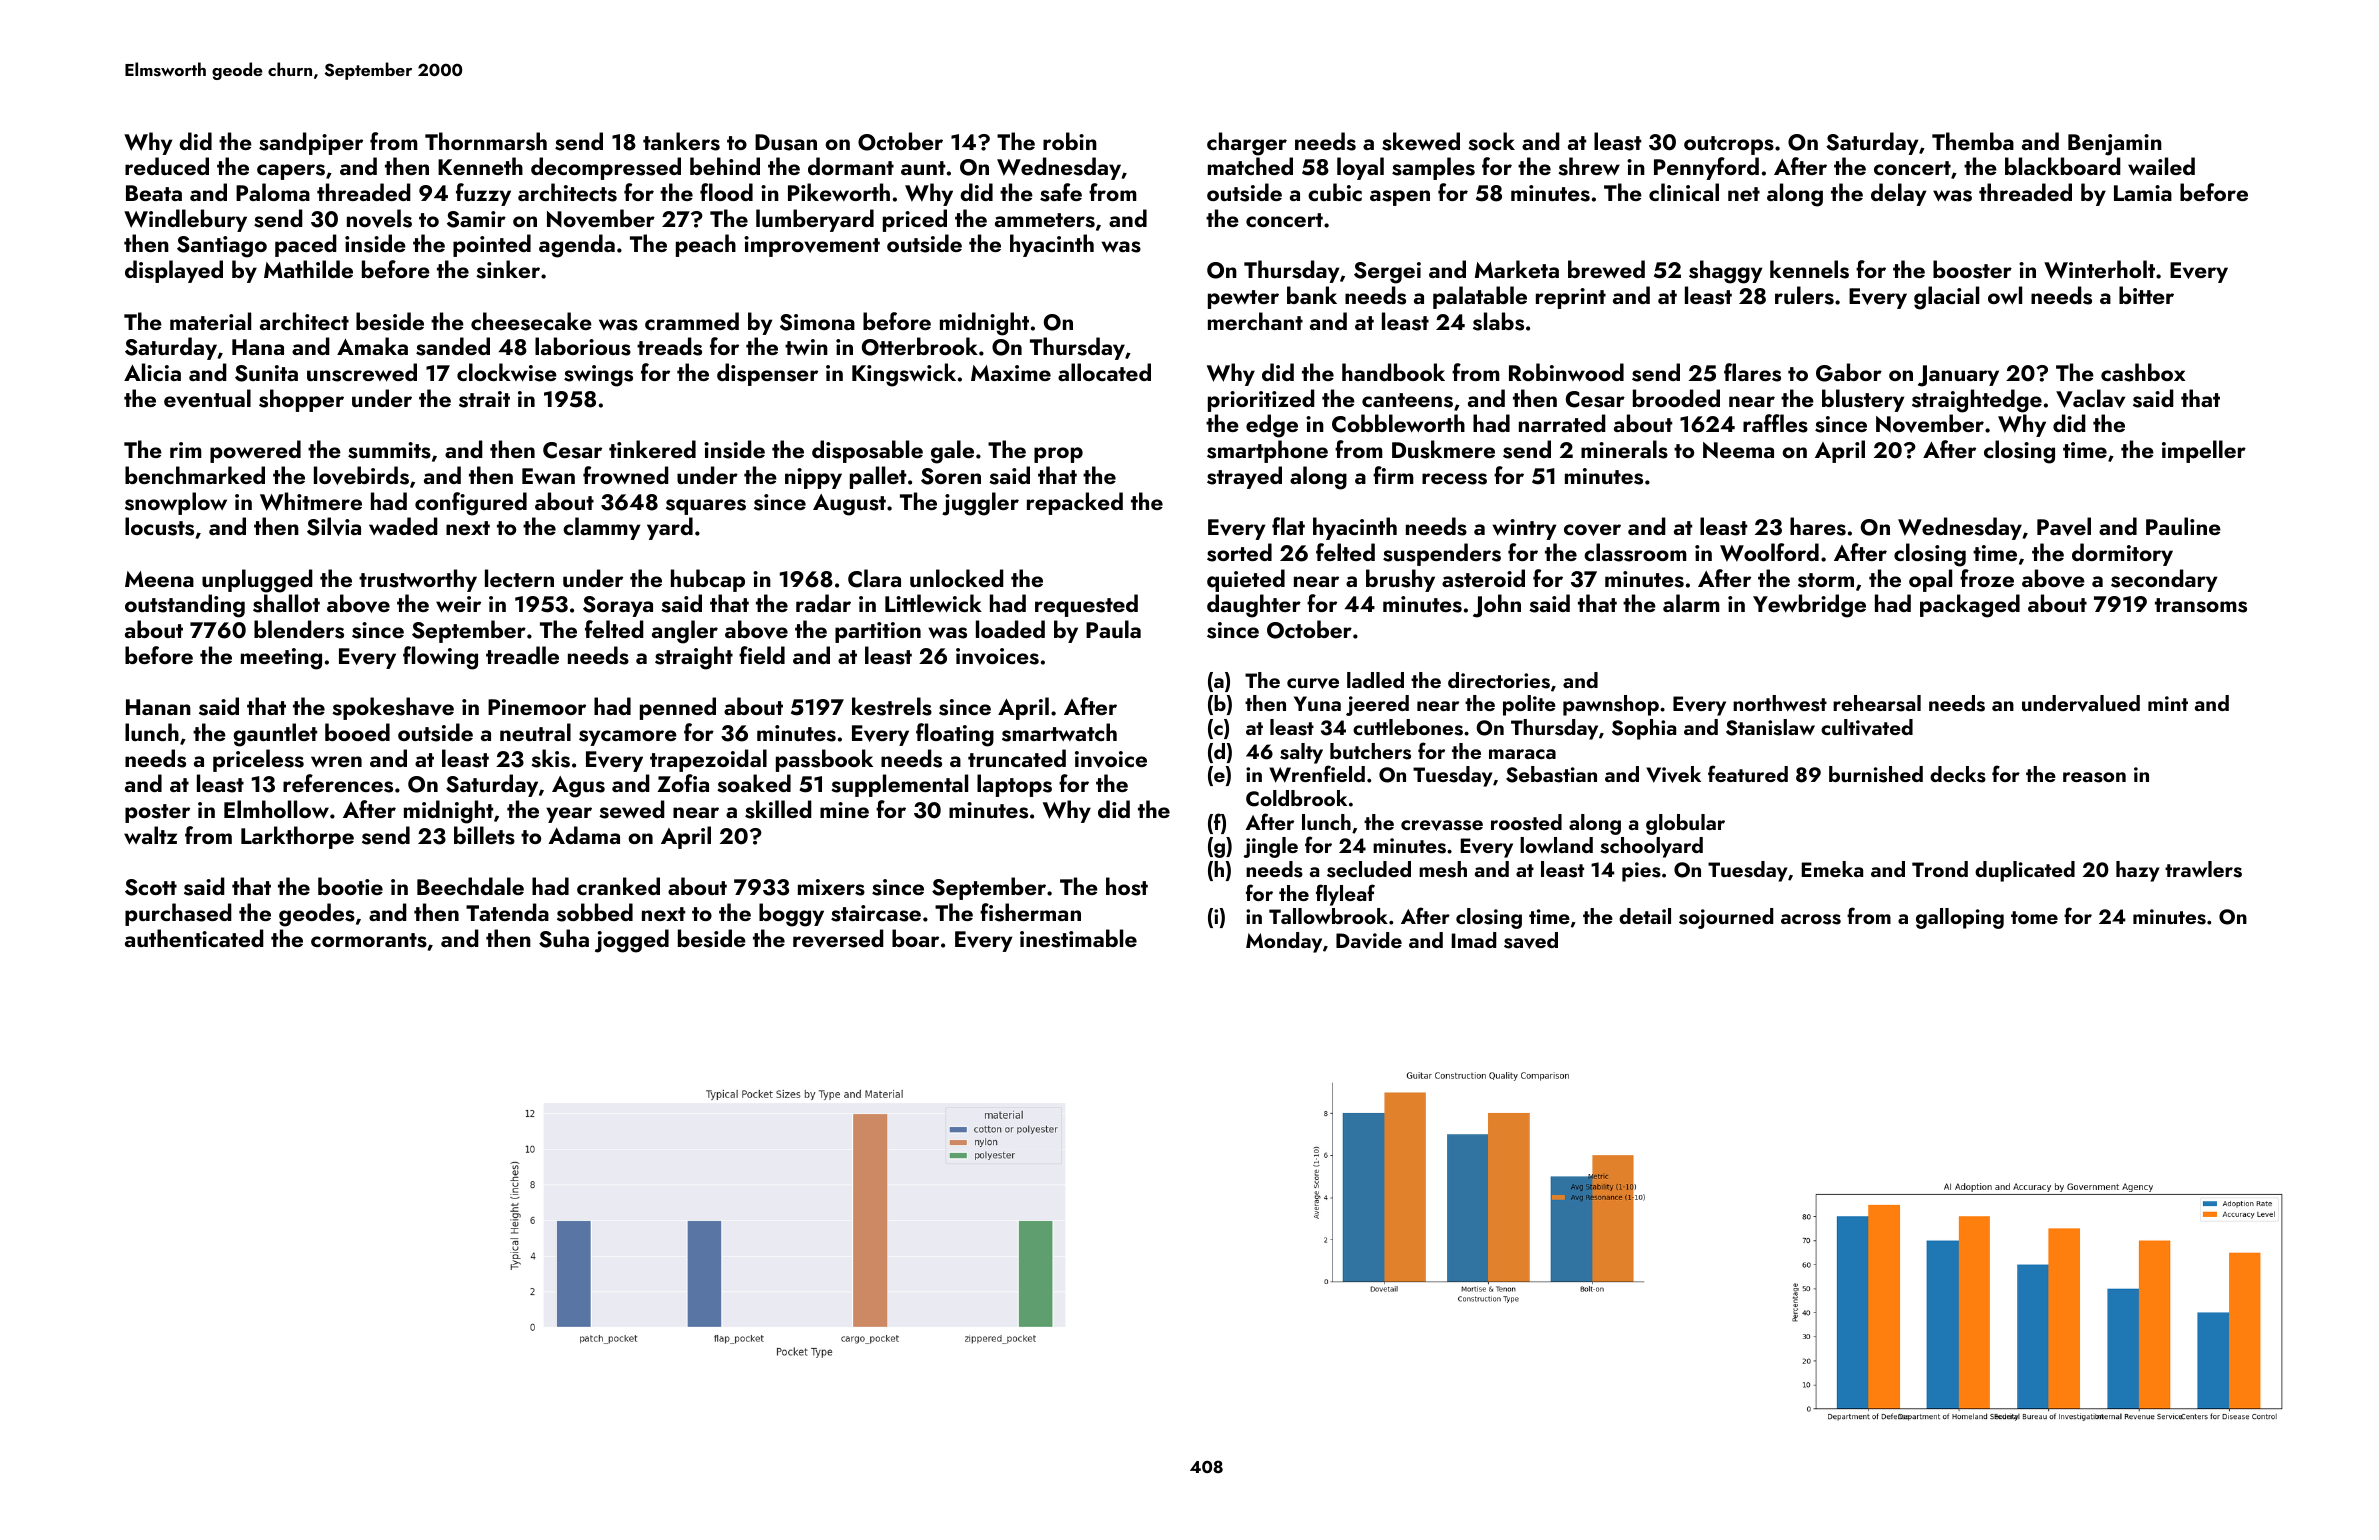 The height and width of the image is (1540, 2379). I want to click on poster, so click(157, 813).
